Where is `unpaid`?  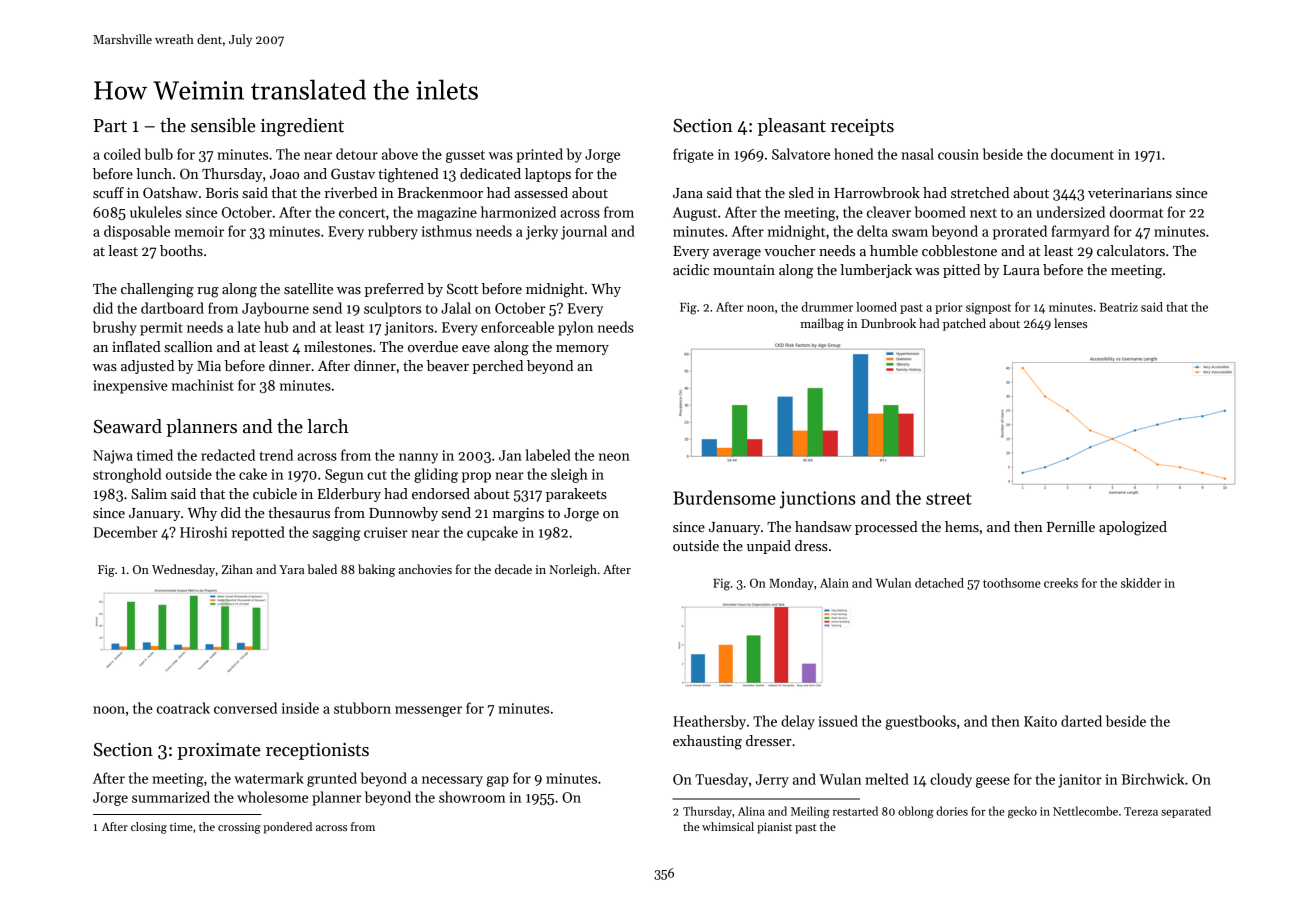 unpaid is located at coordinates (769, 547).
